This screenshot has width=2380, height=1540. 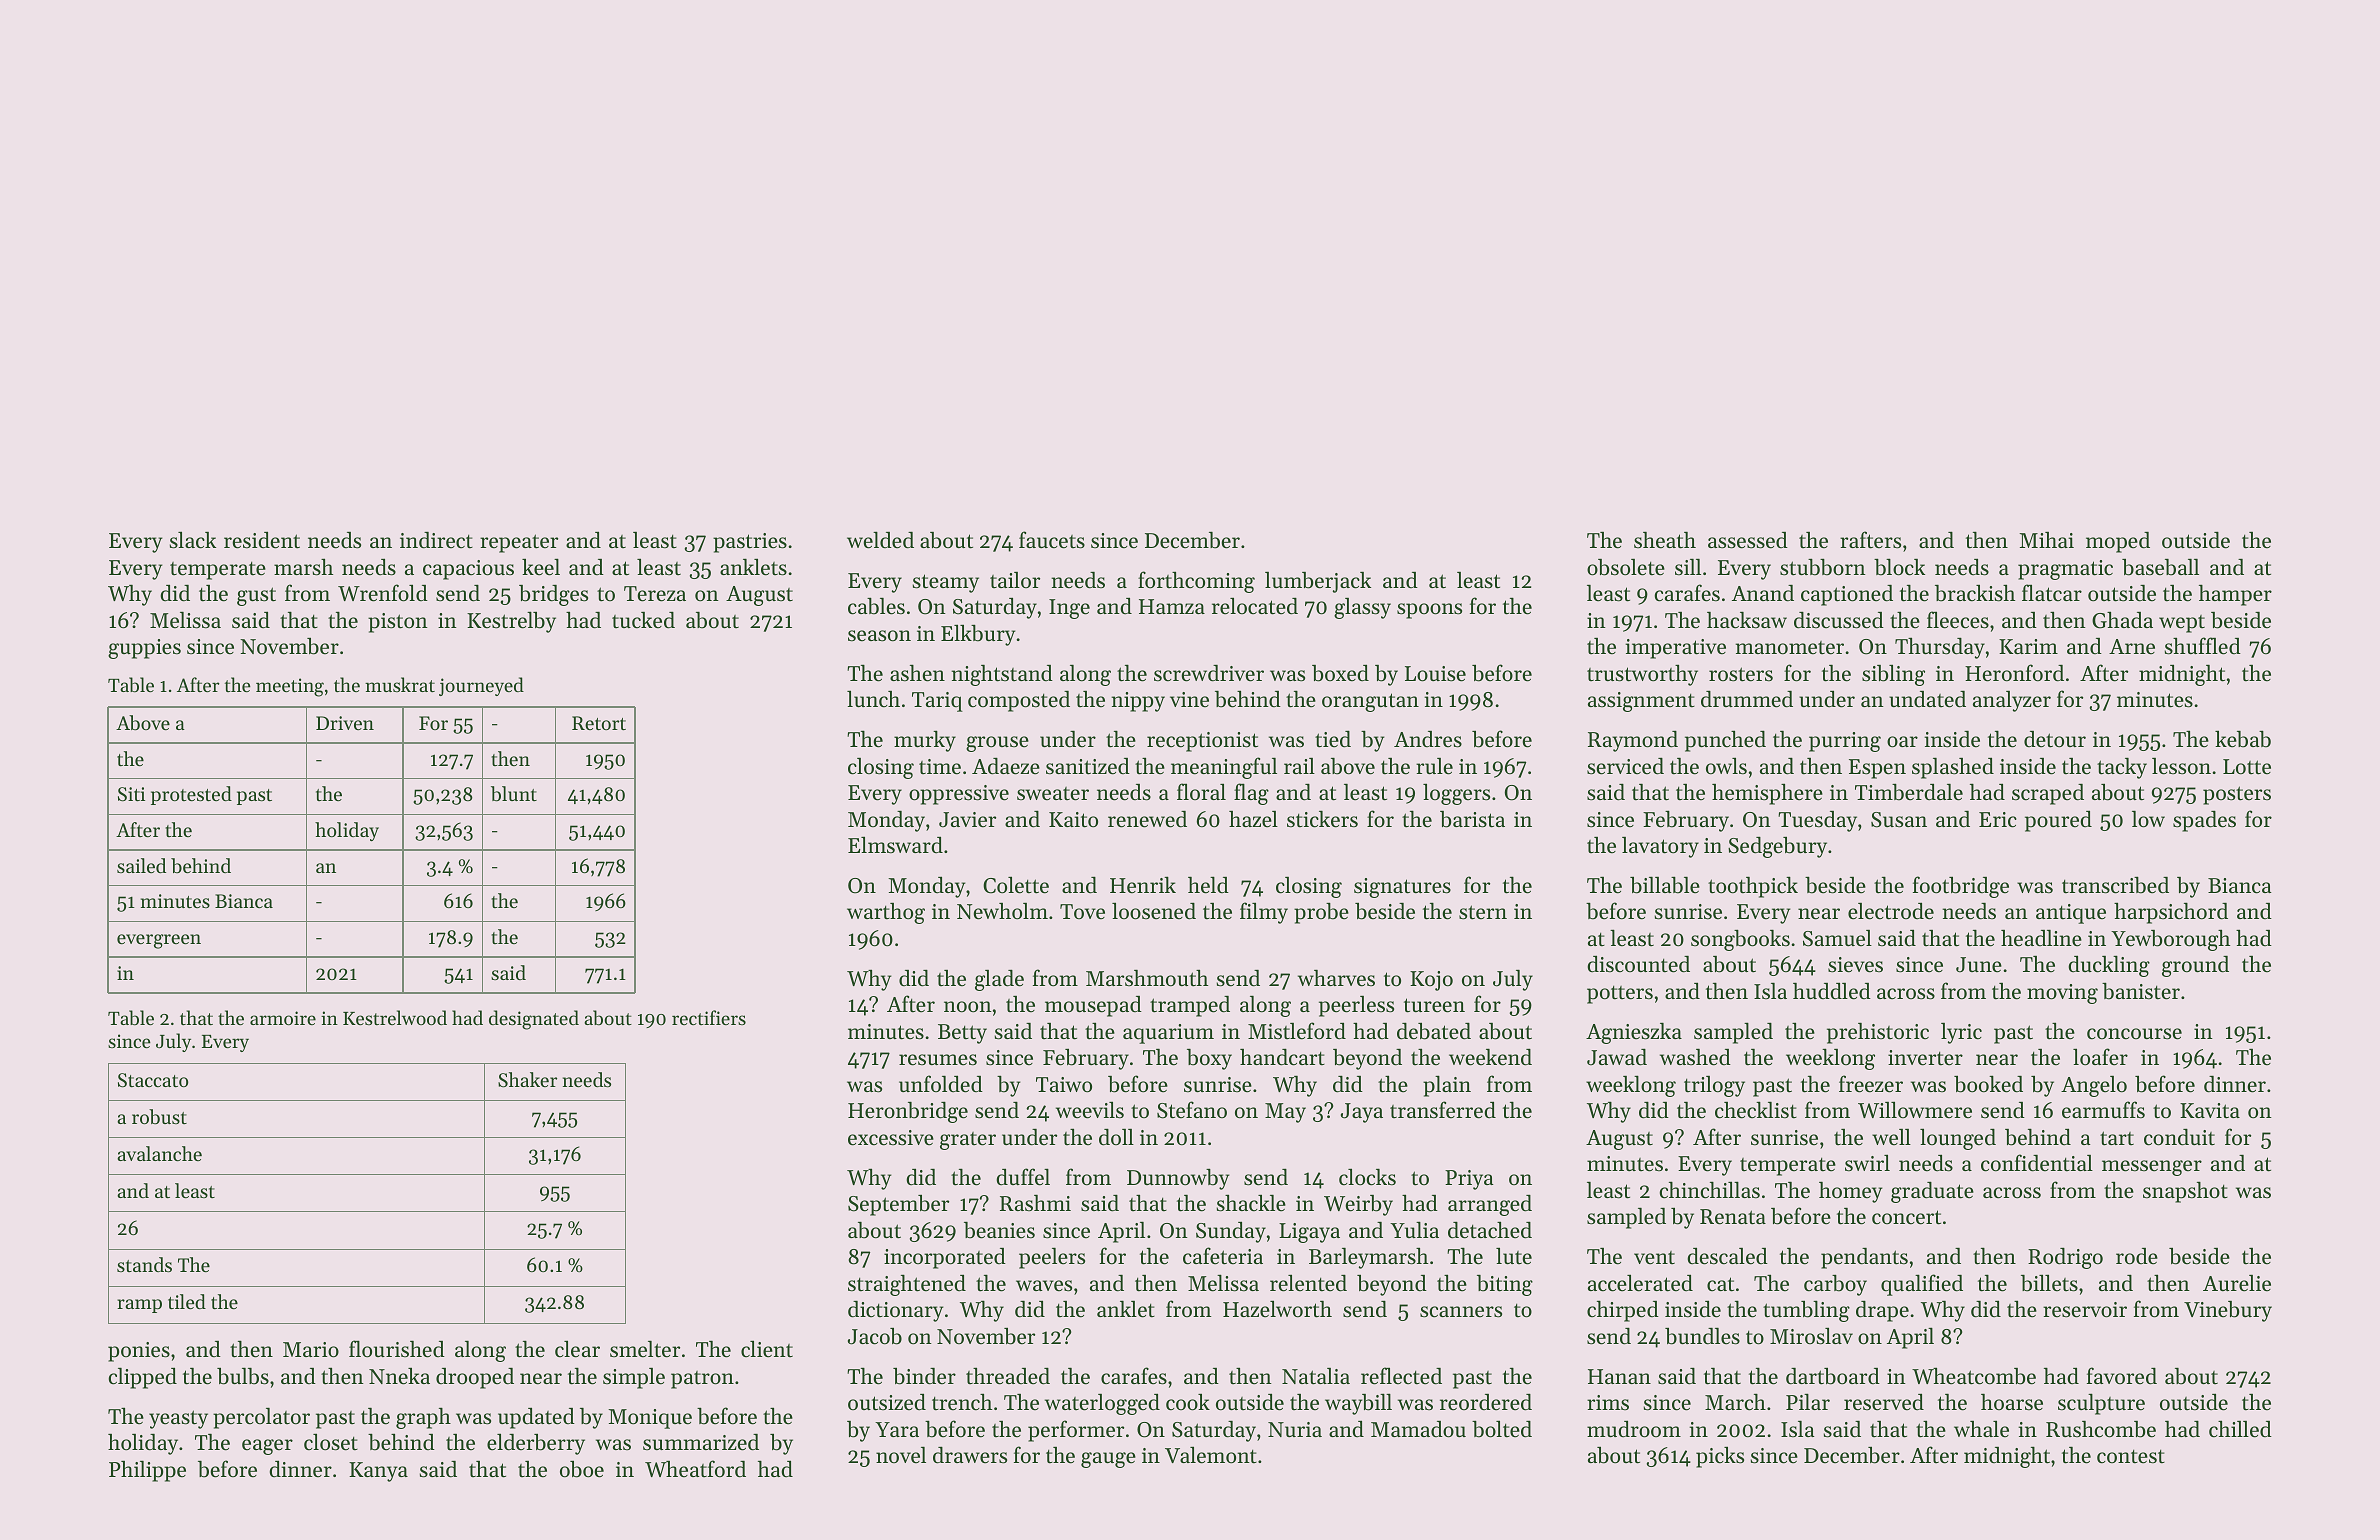 I want to click on rule, so click(x=1434, y=766).
